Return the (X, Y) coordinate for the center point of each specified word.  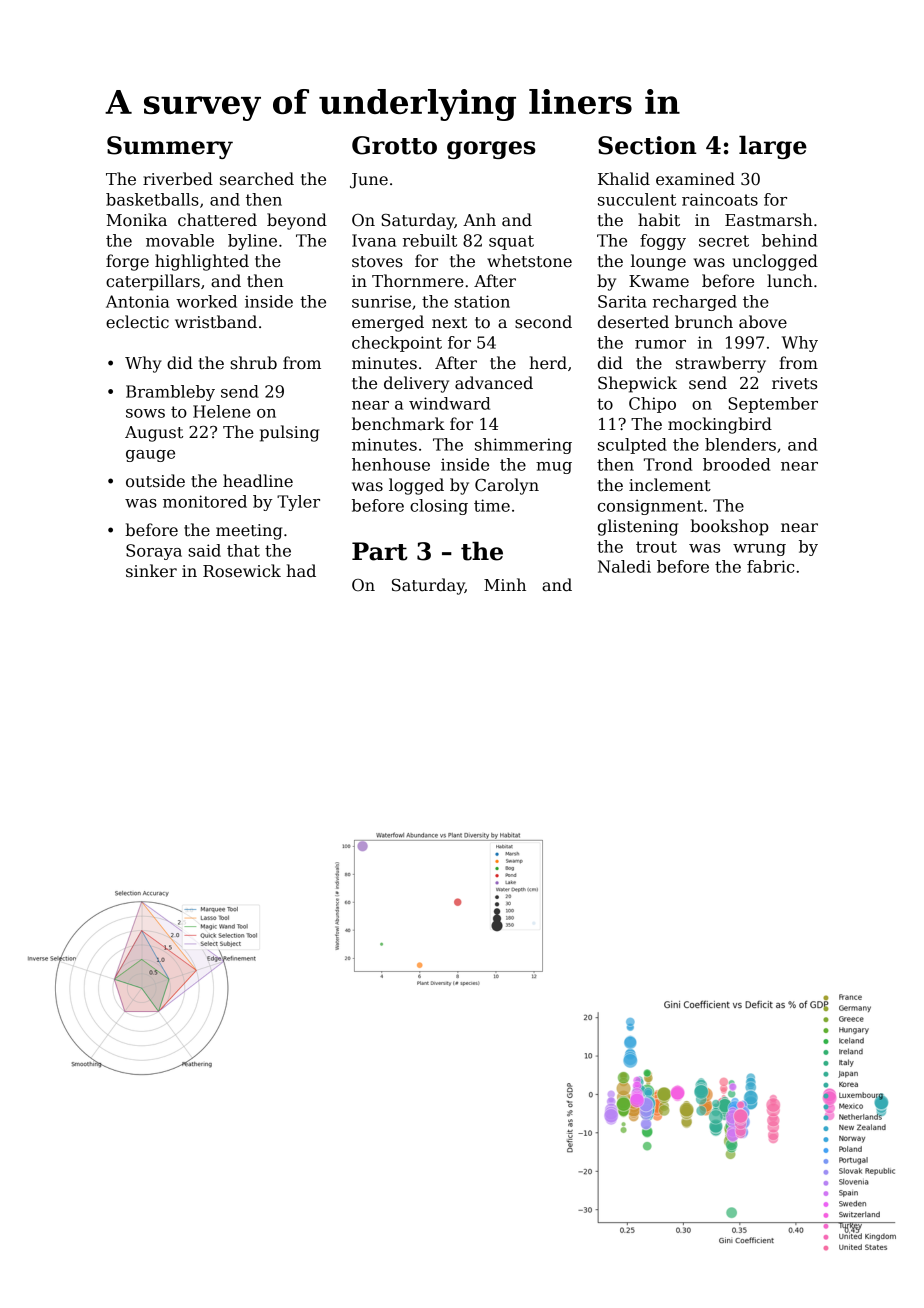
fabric (770, 566)
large (773, 147)
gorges (491, 150)
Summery (170, 147)
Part (380, 551)
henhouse (391, 464)
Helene (222, 411)
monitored (205, 501)
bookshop (729, 527)
